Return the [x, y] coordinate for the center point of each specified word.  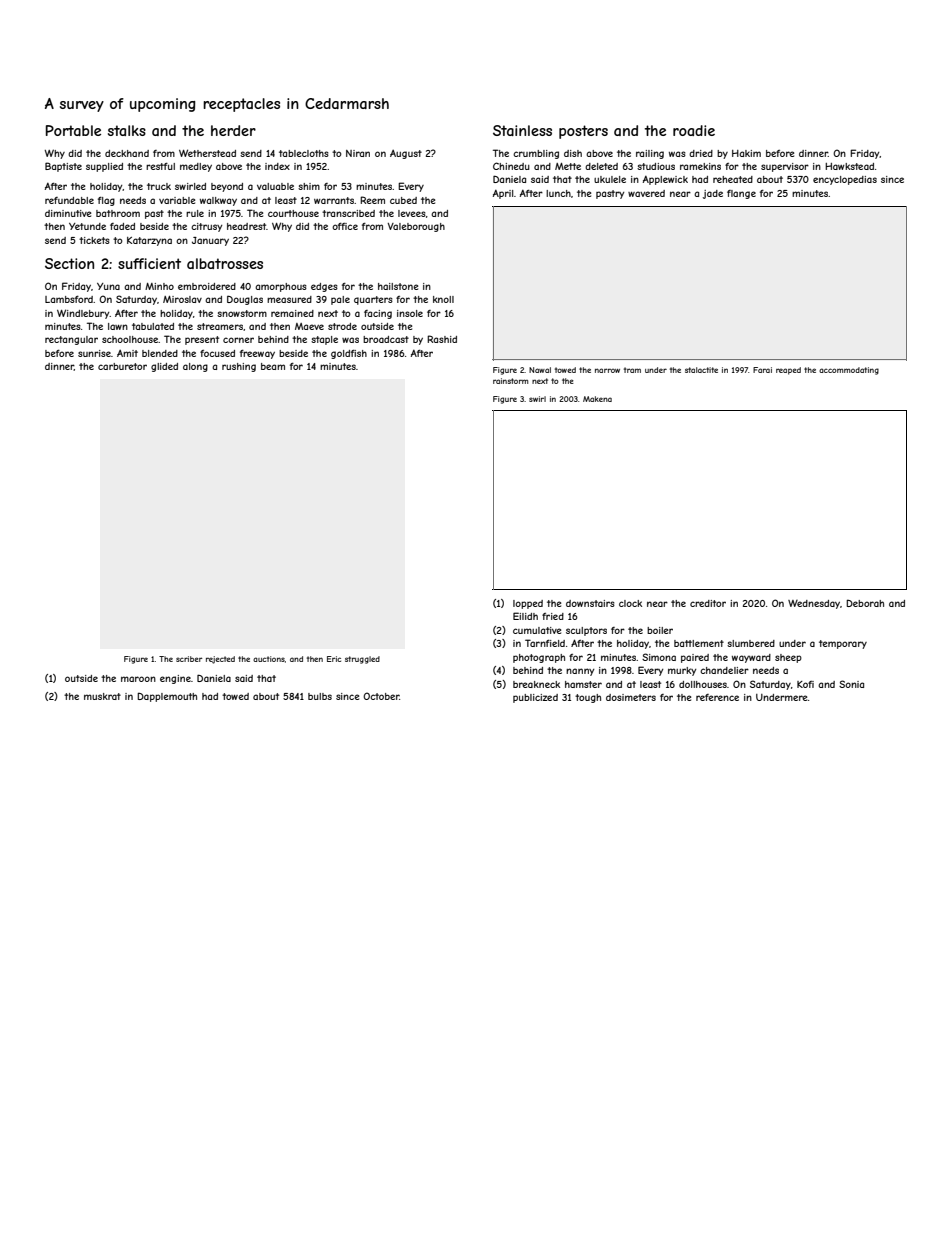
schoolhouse [130, 339]
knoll [443, 299]
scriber [189, 659]
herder [233, 130]
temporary [843, 644]
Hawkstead [849, 166]
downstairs [590, 603]
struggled [362, 660]
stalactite [701, 370]
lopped [528, 604]
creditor [708, 603]
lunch [558, 193]
